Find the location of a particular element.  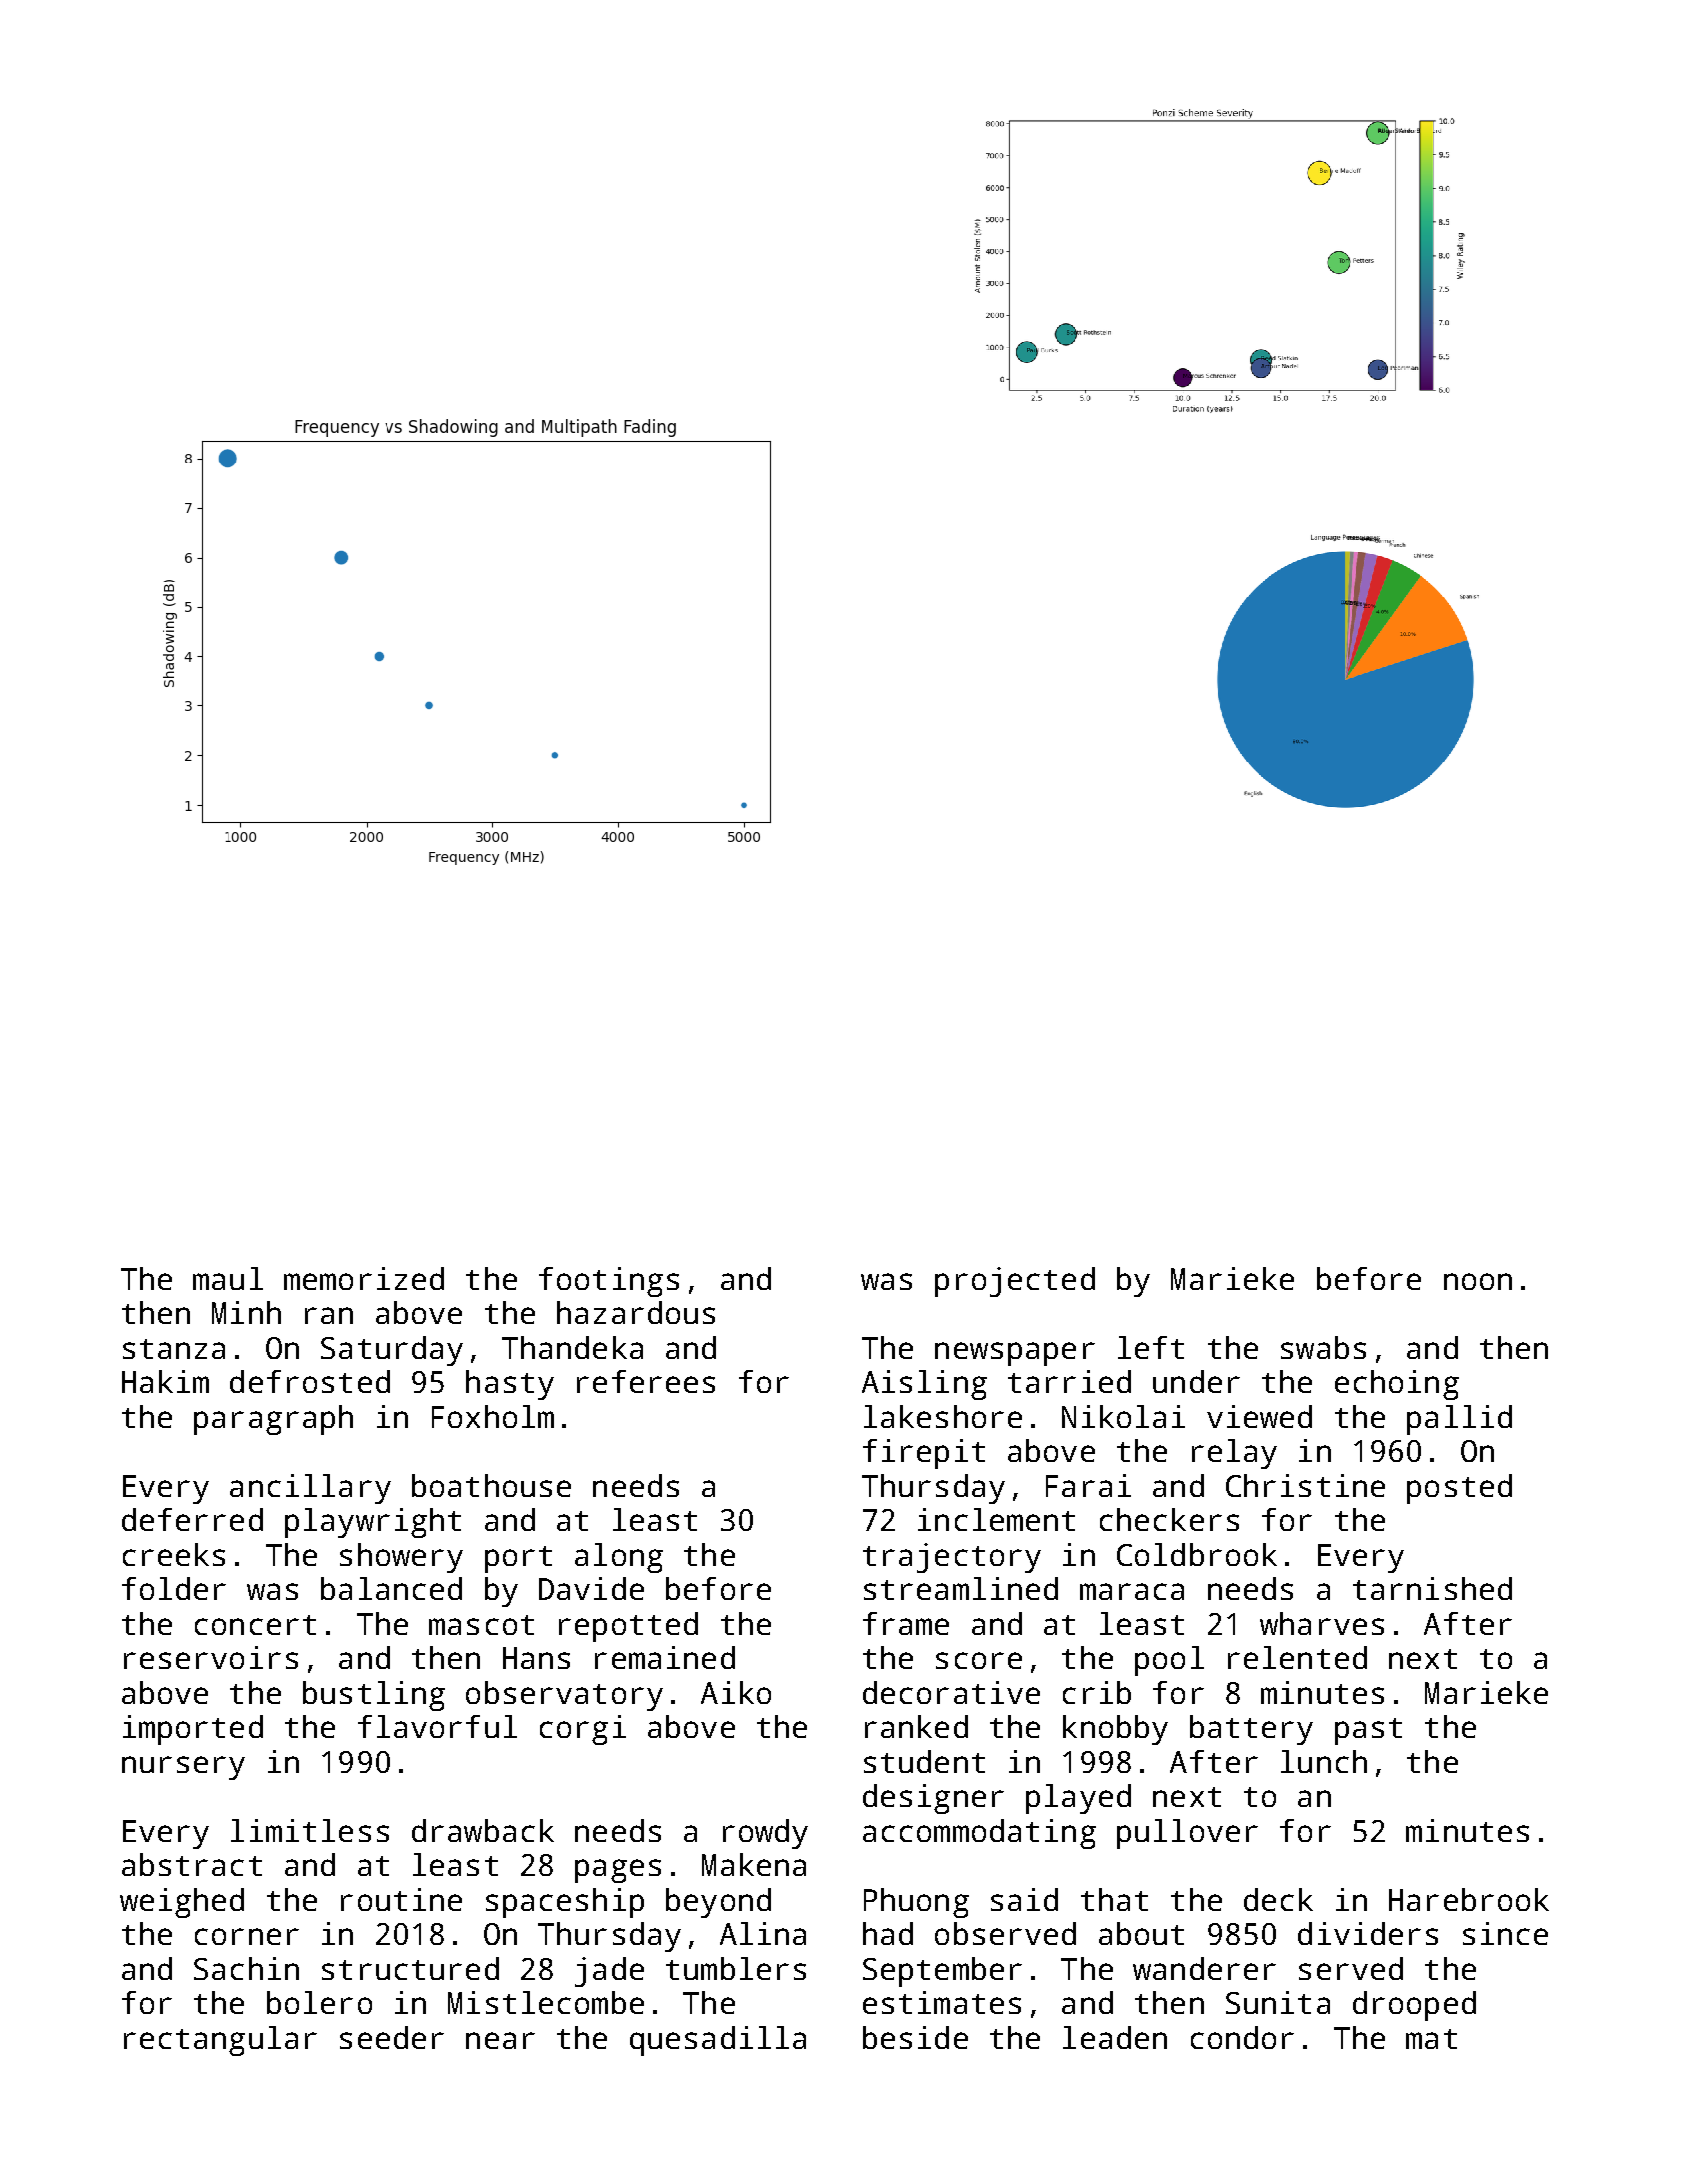

projected is located at coordinates (1015, 1282).
